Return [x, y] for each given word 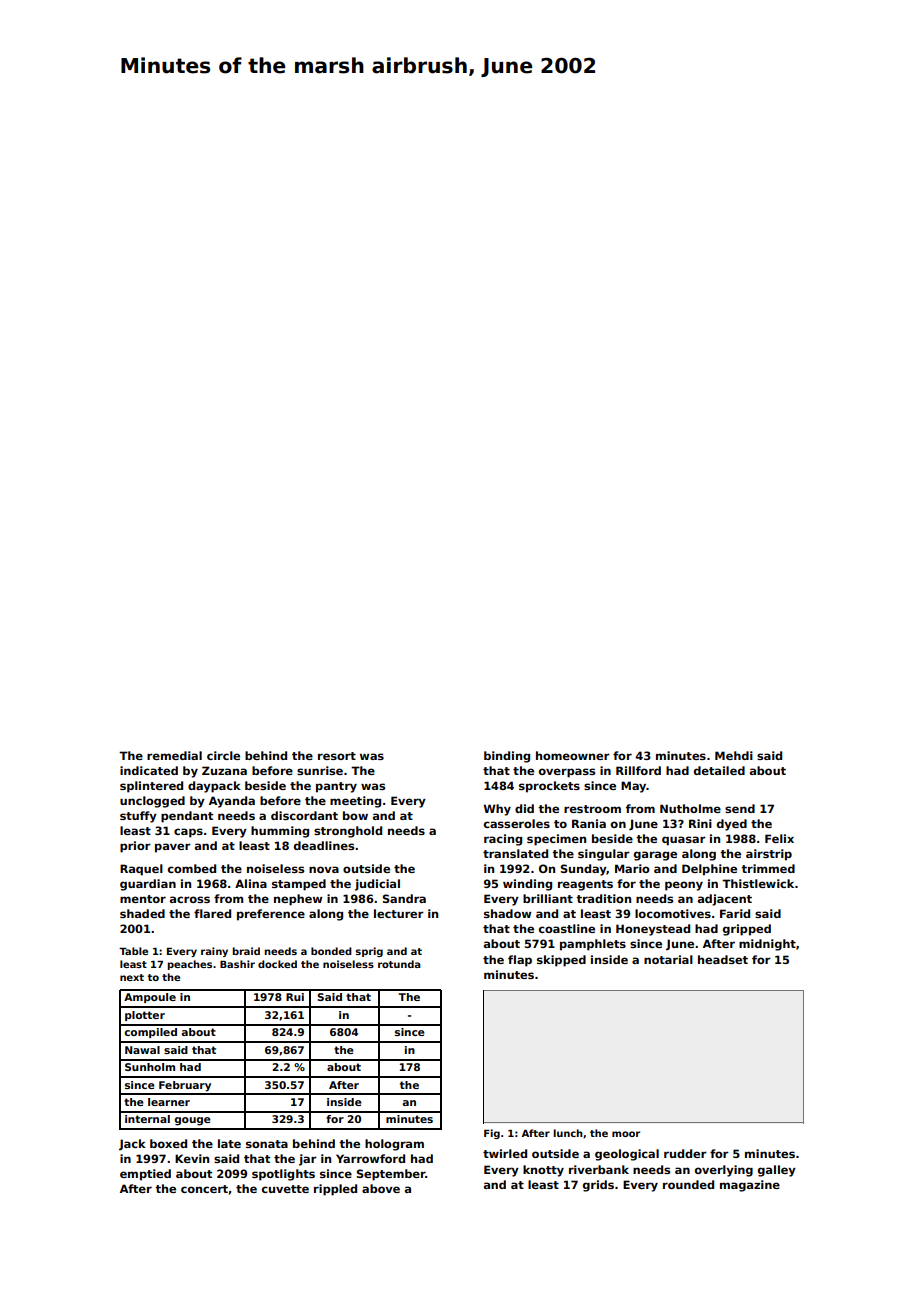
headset [723, 959]
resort [337, 756]
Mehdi [734, 755]
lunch [568, 1133]
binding [507, 757]
